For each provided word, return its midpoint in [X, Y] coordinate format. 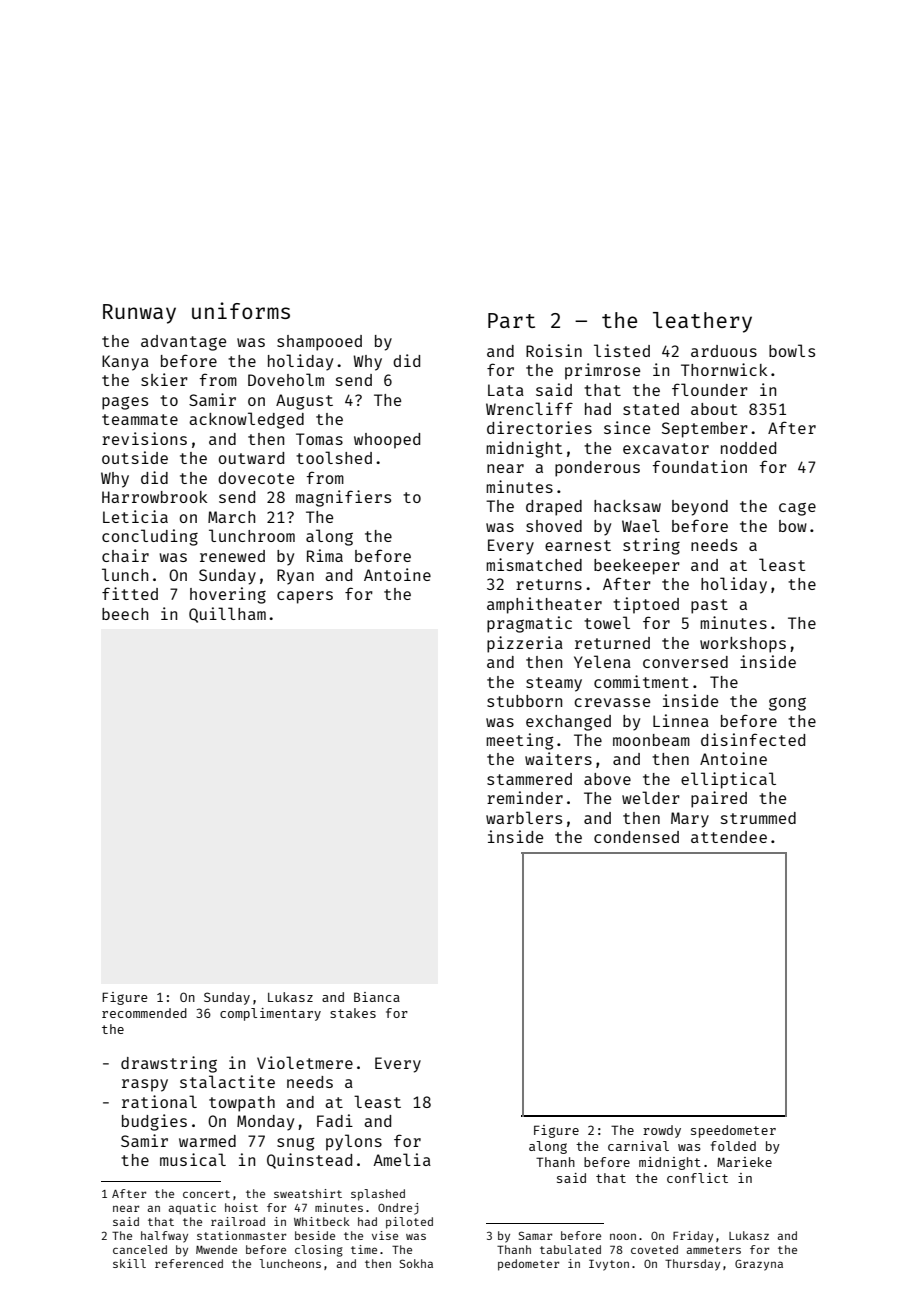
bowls [792, 350]
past [709, 606]
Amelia [402, 1159]
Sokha [416, 1263]
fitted [130, 593]
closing [319, 1251]
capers [305, 597]
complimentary [270, 1014]
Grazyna [759, 1265]
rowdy [662, 1131]
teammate [140, 419]
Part [511, 320]
